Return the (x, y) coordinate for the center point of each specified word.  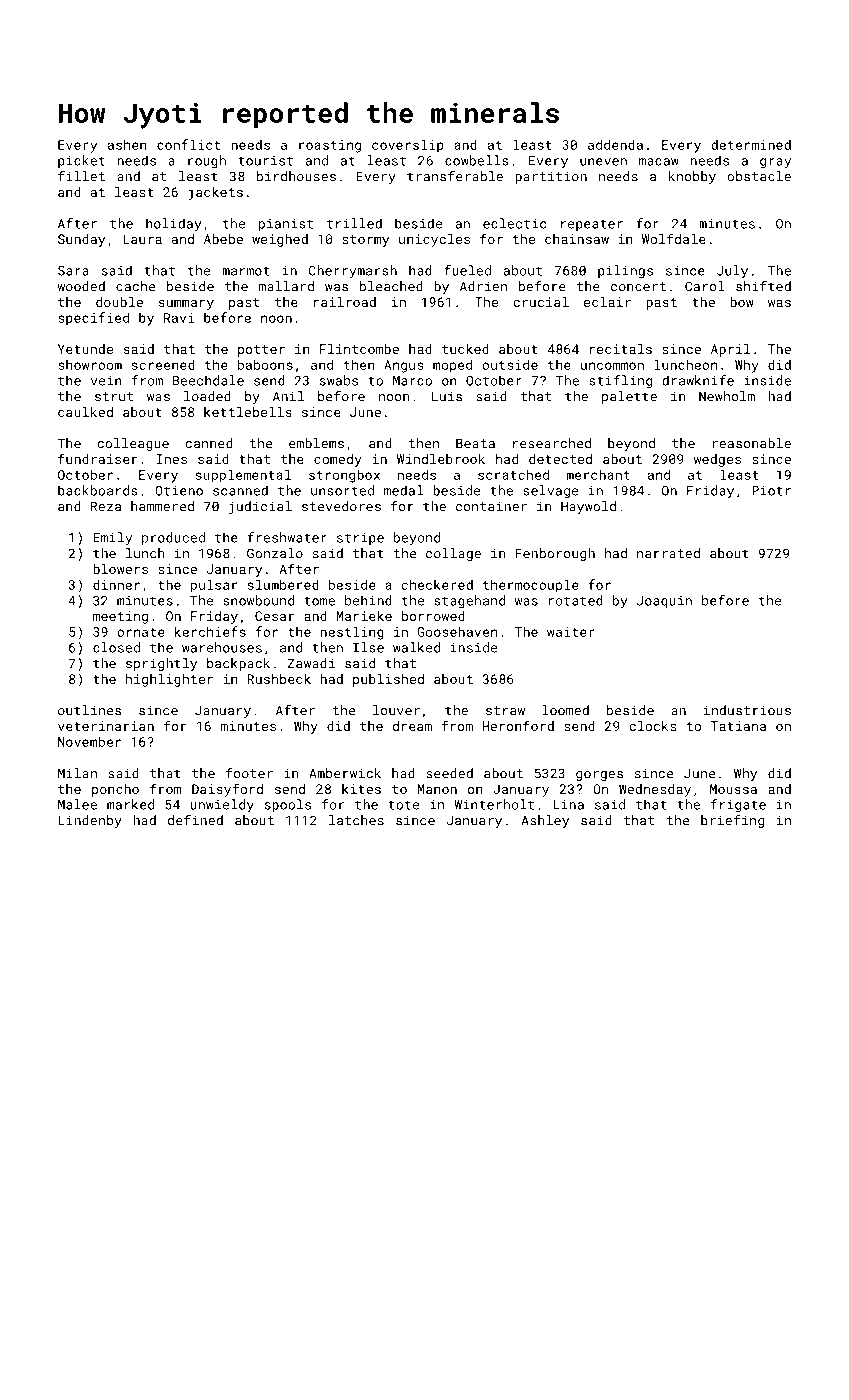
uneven (603, 162)
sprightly (161, 664)
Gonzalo (275, 553)
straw (505, 711)
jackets (215, 193)
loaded (207, 396)
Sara (73, 271)
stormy (365, 241)
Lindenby (90, 821)
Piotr (771, 491)
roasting (330, 146)
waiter (571, 632)
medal (403, 490)
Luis (447, 396)
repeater (592, 225)
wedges (717, 460)
